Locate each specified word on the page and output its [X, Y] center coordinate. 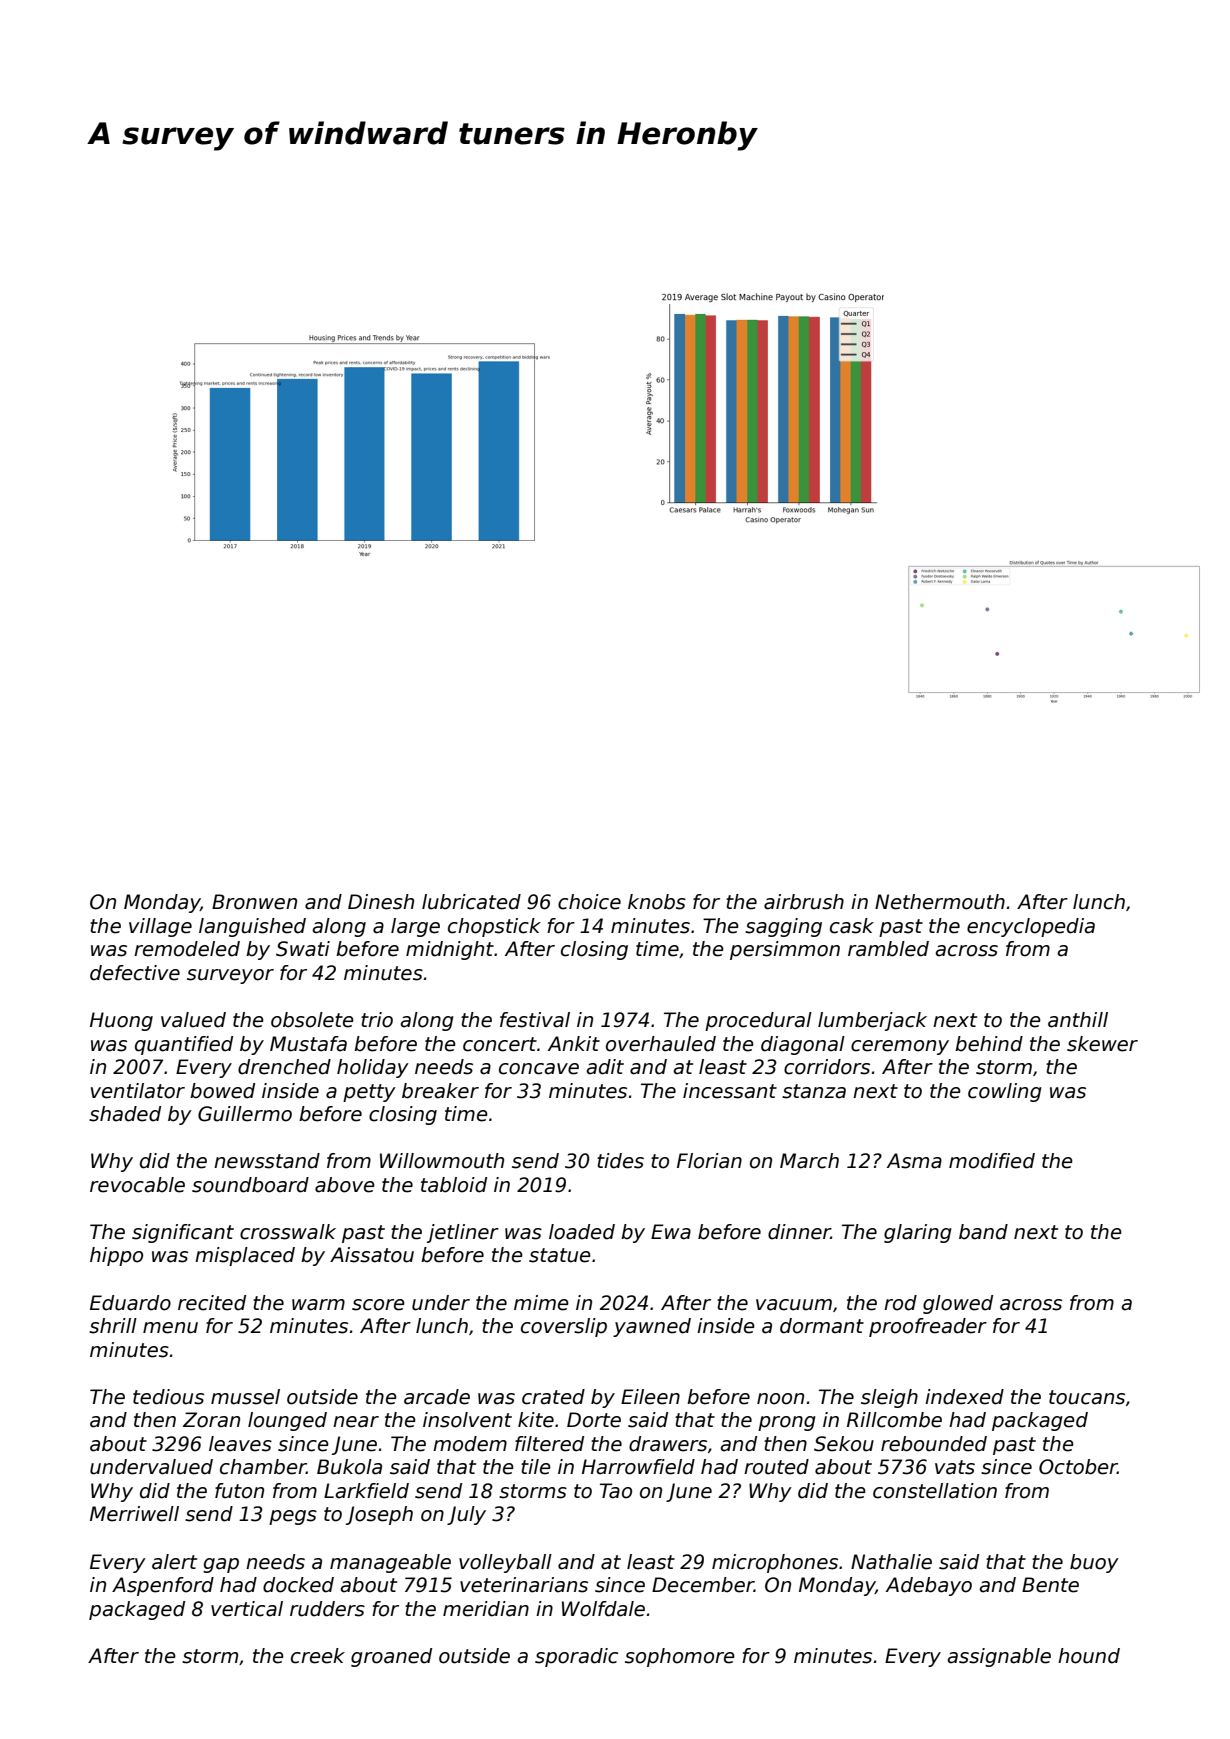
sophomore [680, 1657]
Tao [616, 1491]
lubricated [471, 902]
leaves [240, 1444]
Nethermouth [940, 902]
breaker [440, 1091]
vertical [247, 1609]
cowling [1005, 1092]
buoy [1094, 1563]
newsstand [267, 1161]
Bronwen [254, 902]
